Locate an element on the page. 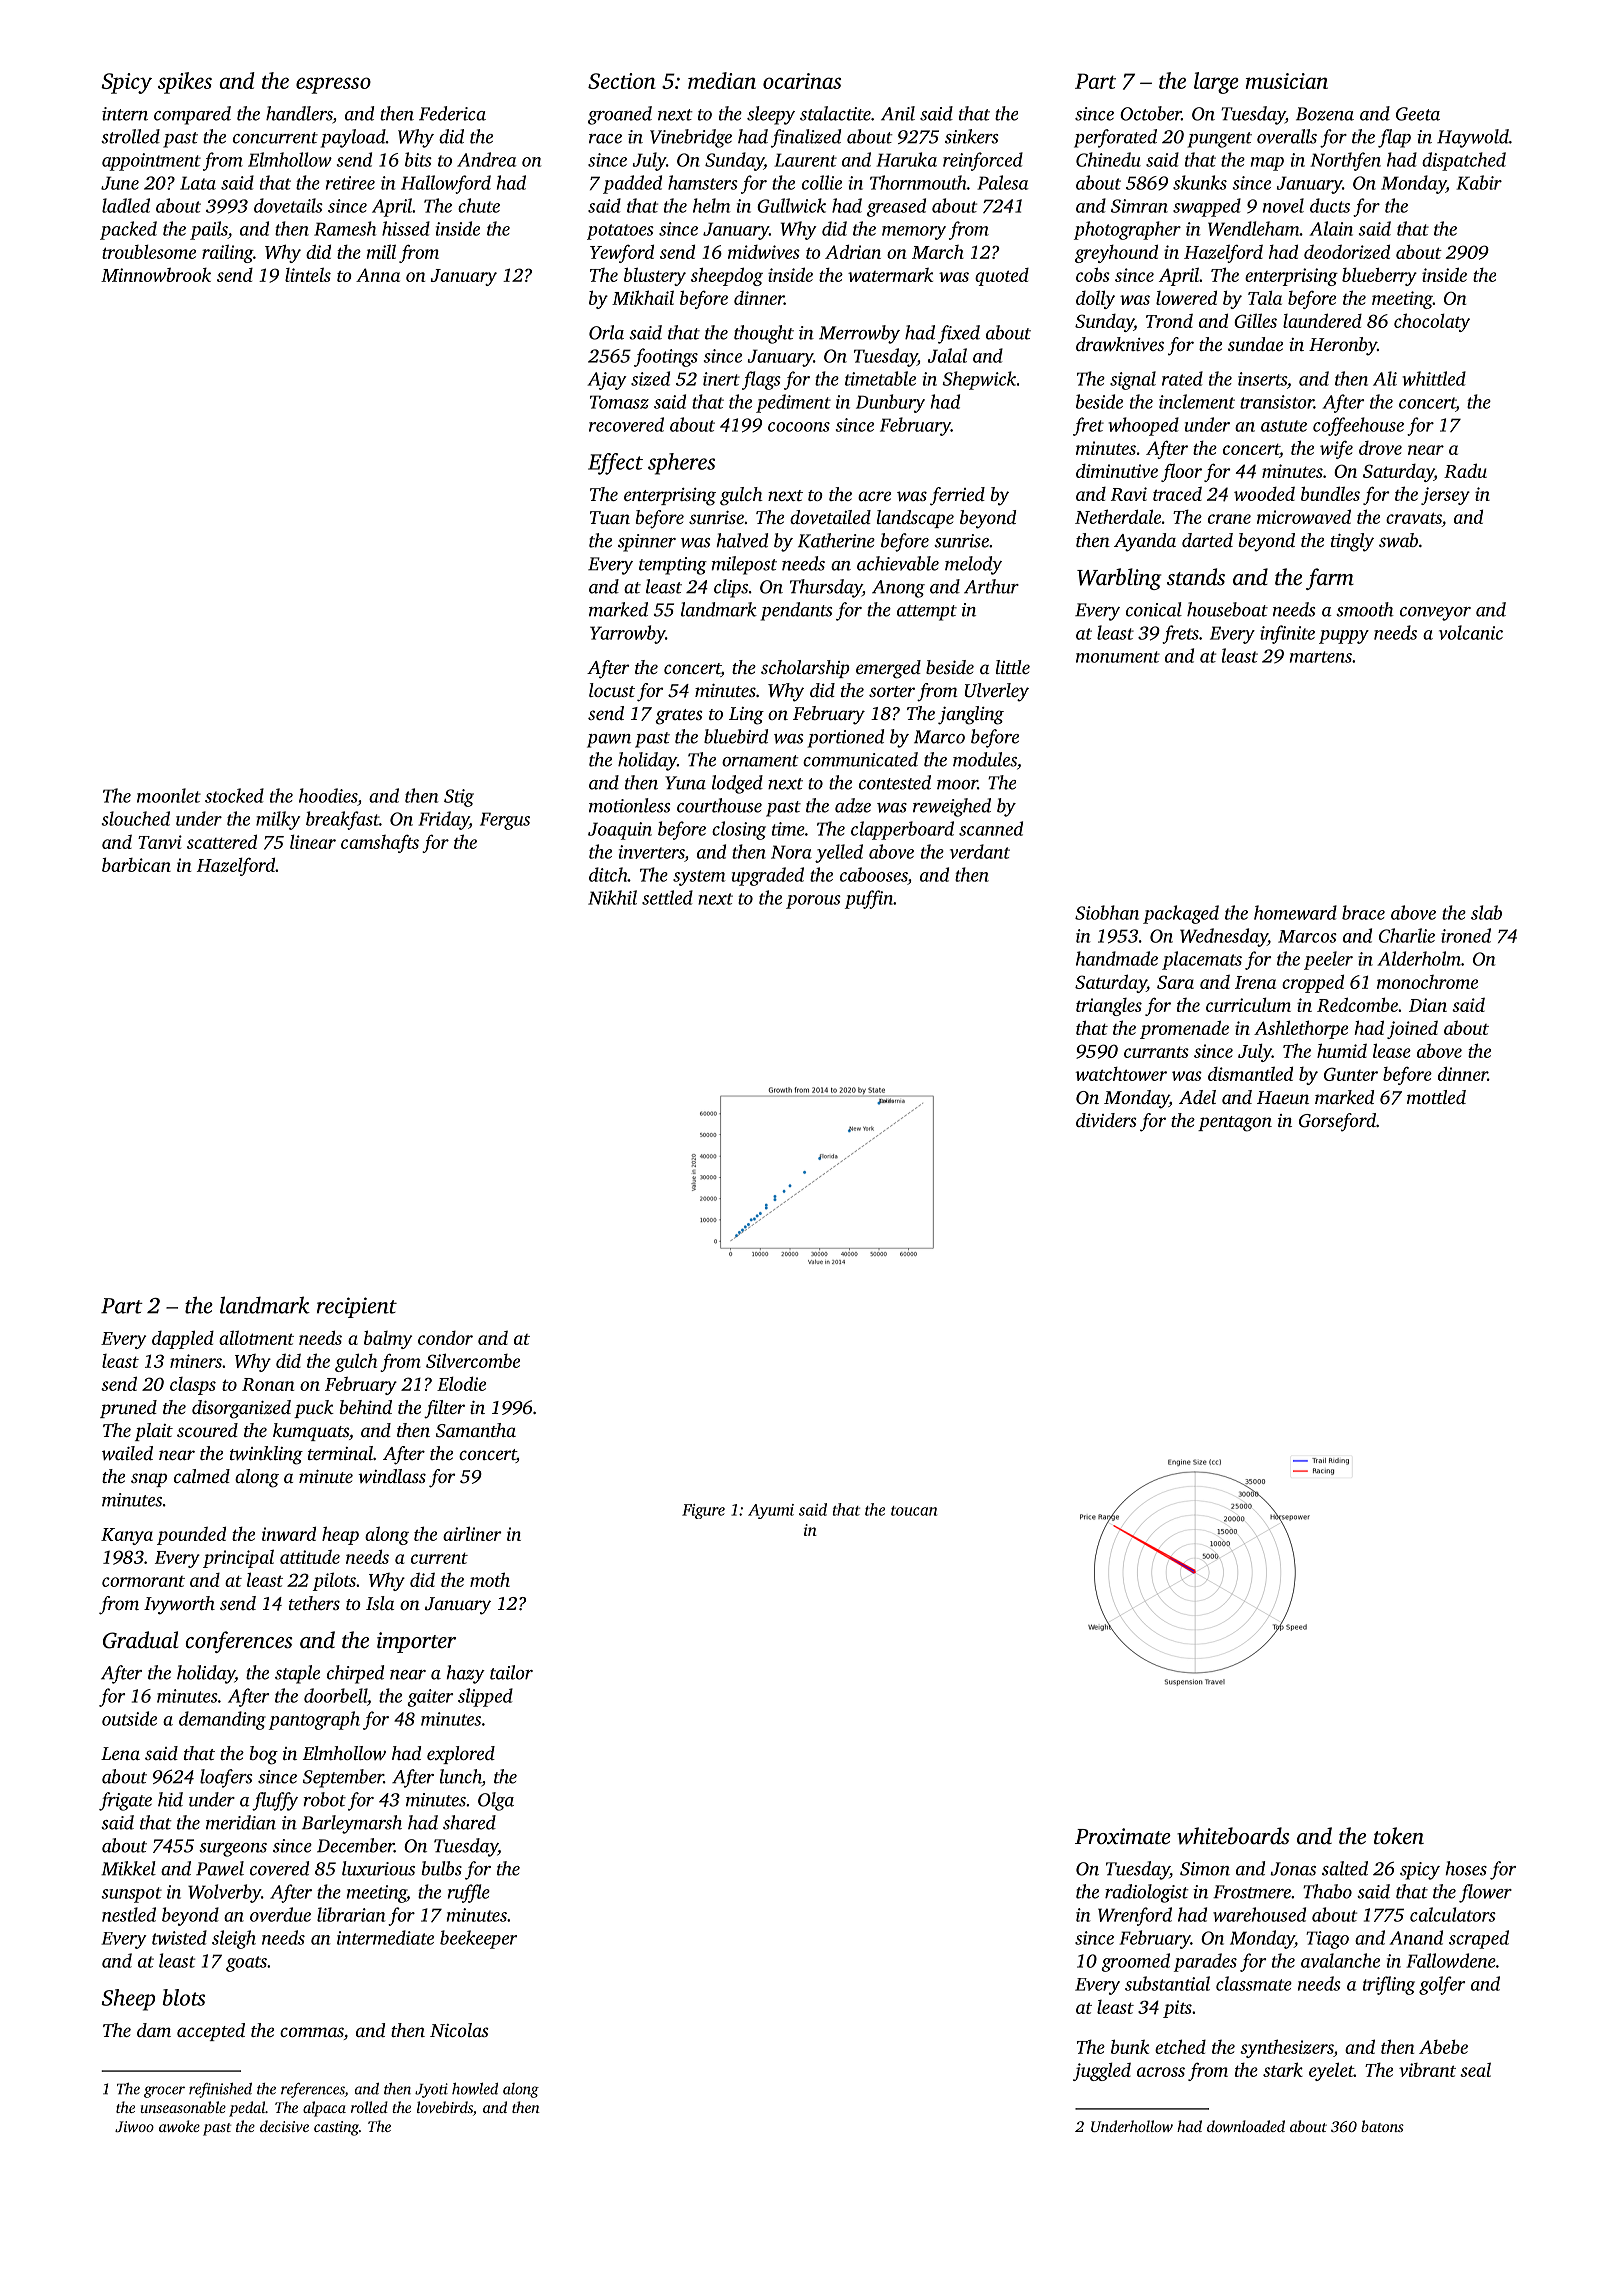 This document has height=2292, width=1620. Wendleham is located at coordinates (1254, 228).
